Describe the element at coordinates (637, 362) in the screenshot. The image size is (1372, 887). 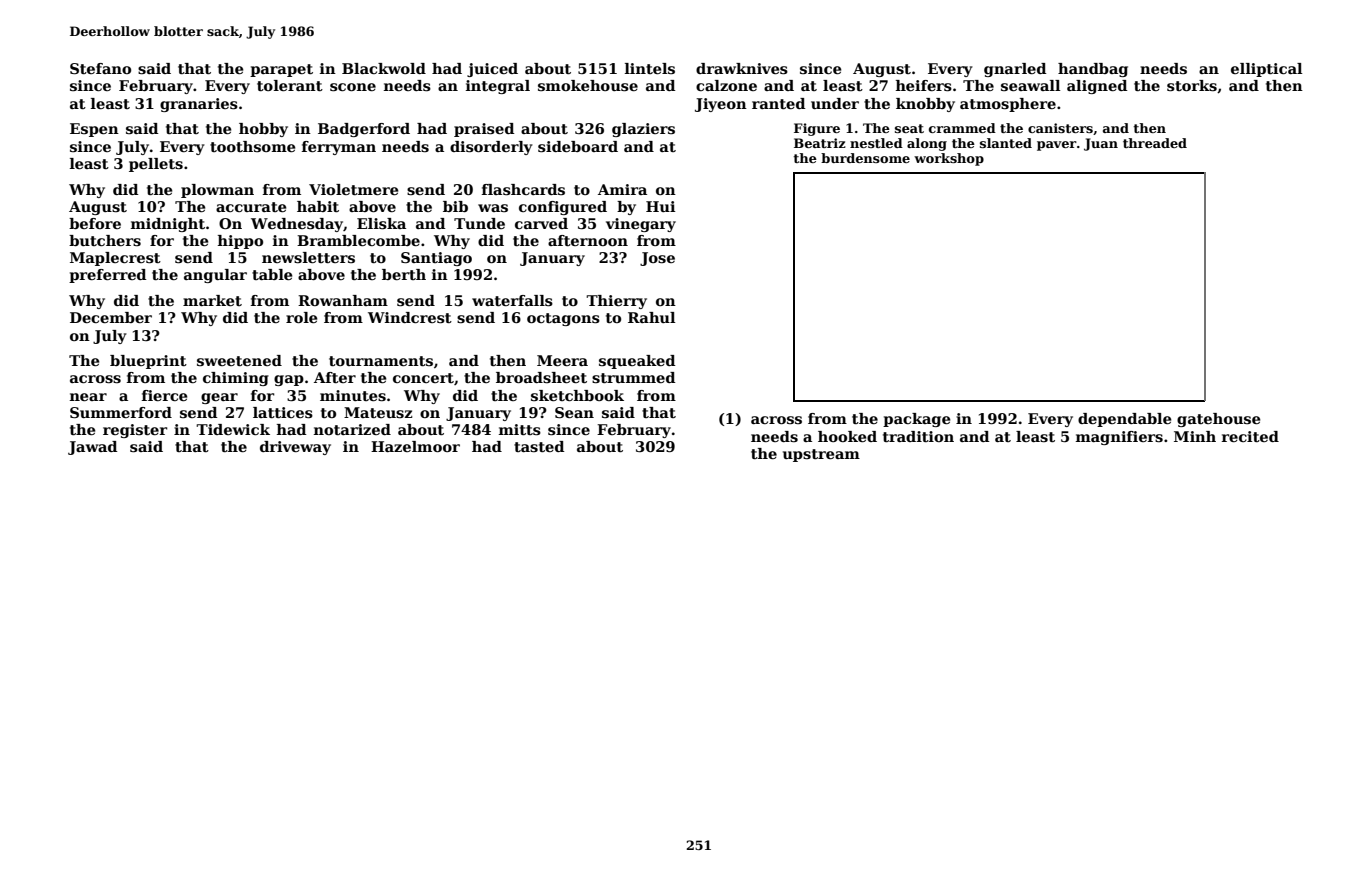
I see `squeaked` at that location.
